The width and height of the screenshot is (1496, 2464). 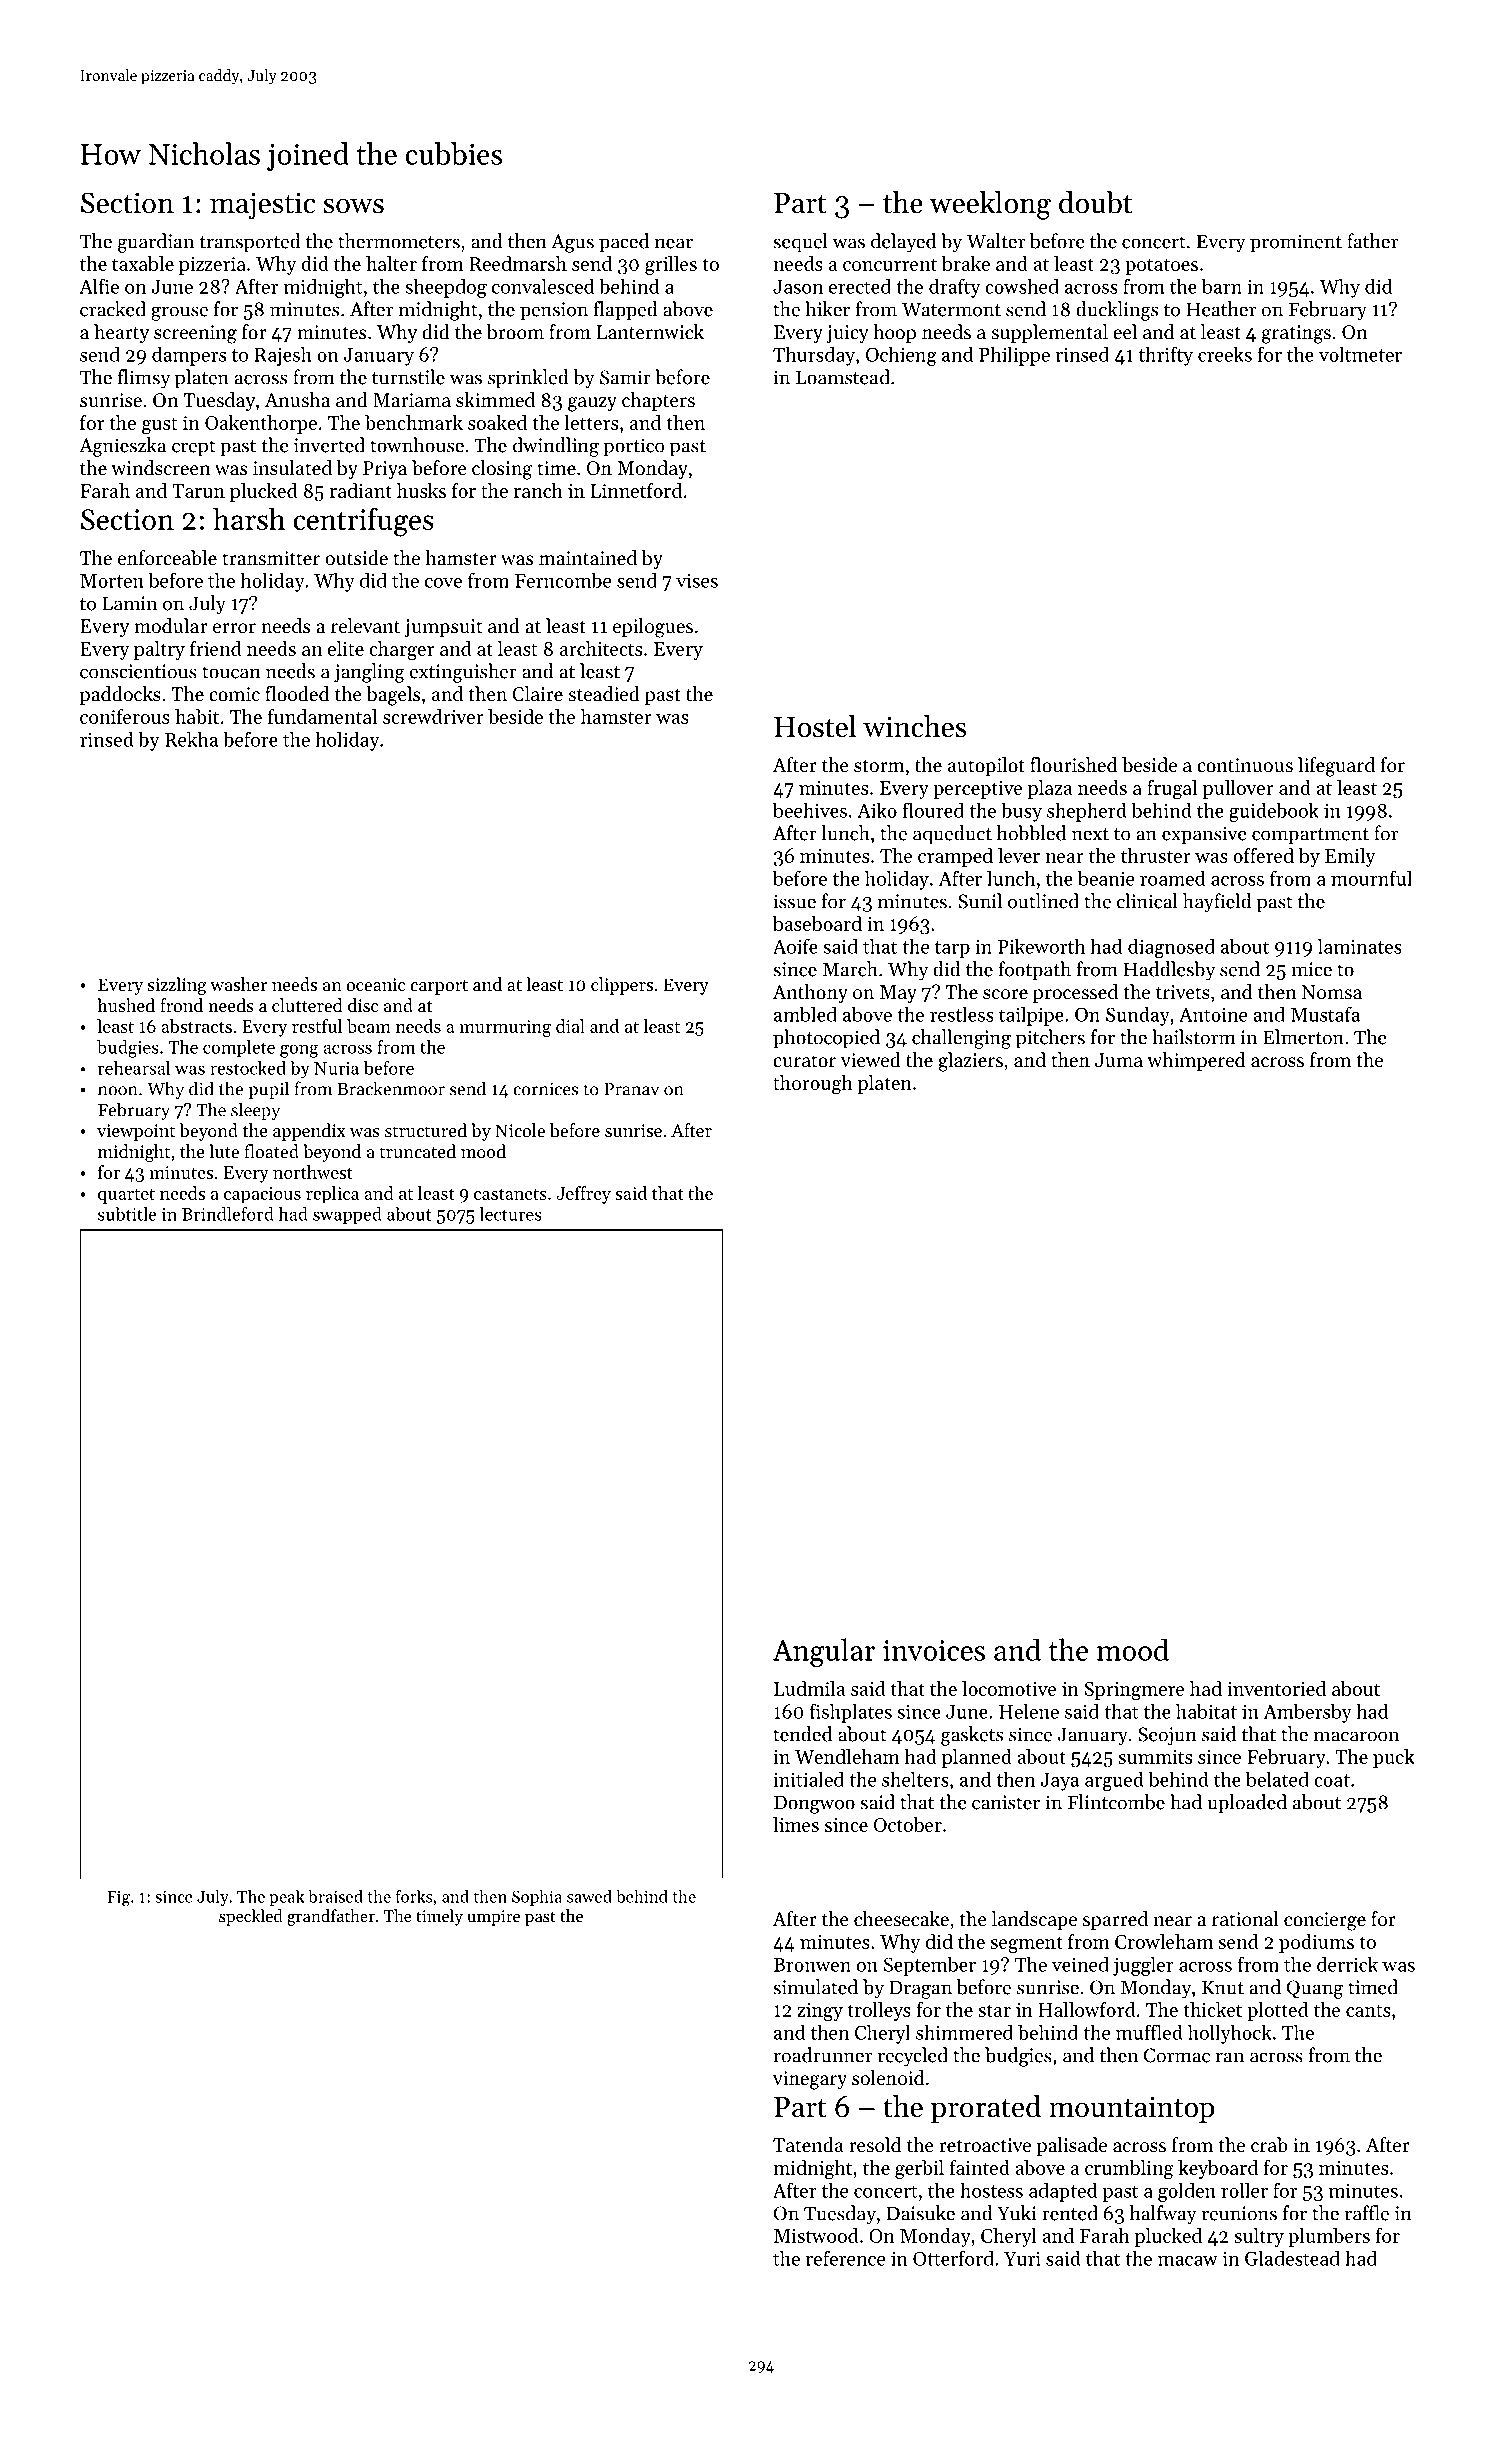 What do you see at coordinates (127, 1214) in the screenshot?
I see `subtitle` at bounding box center [127, 1214].
